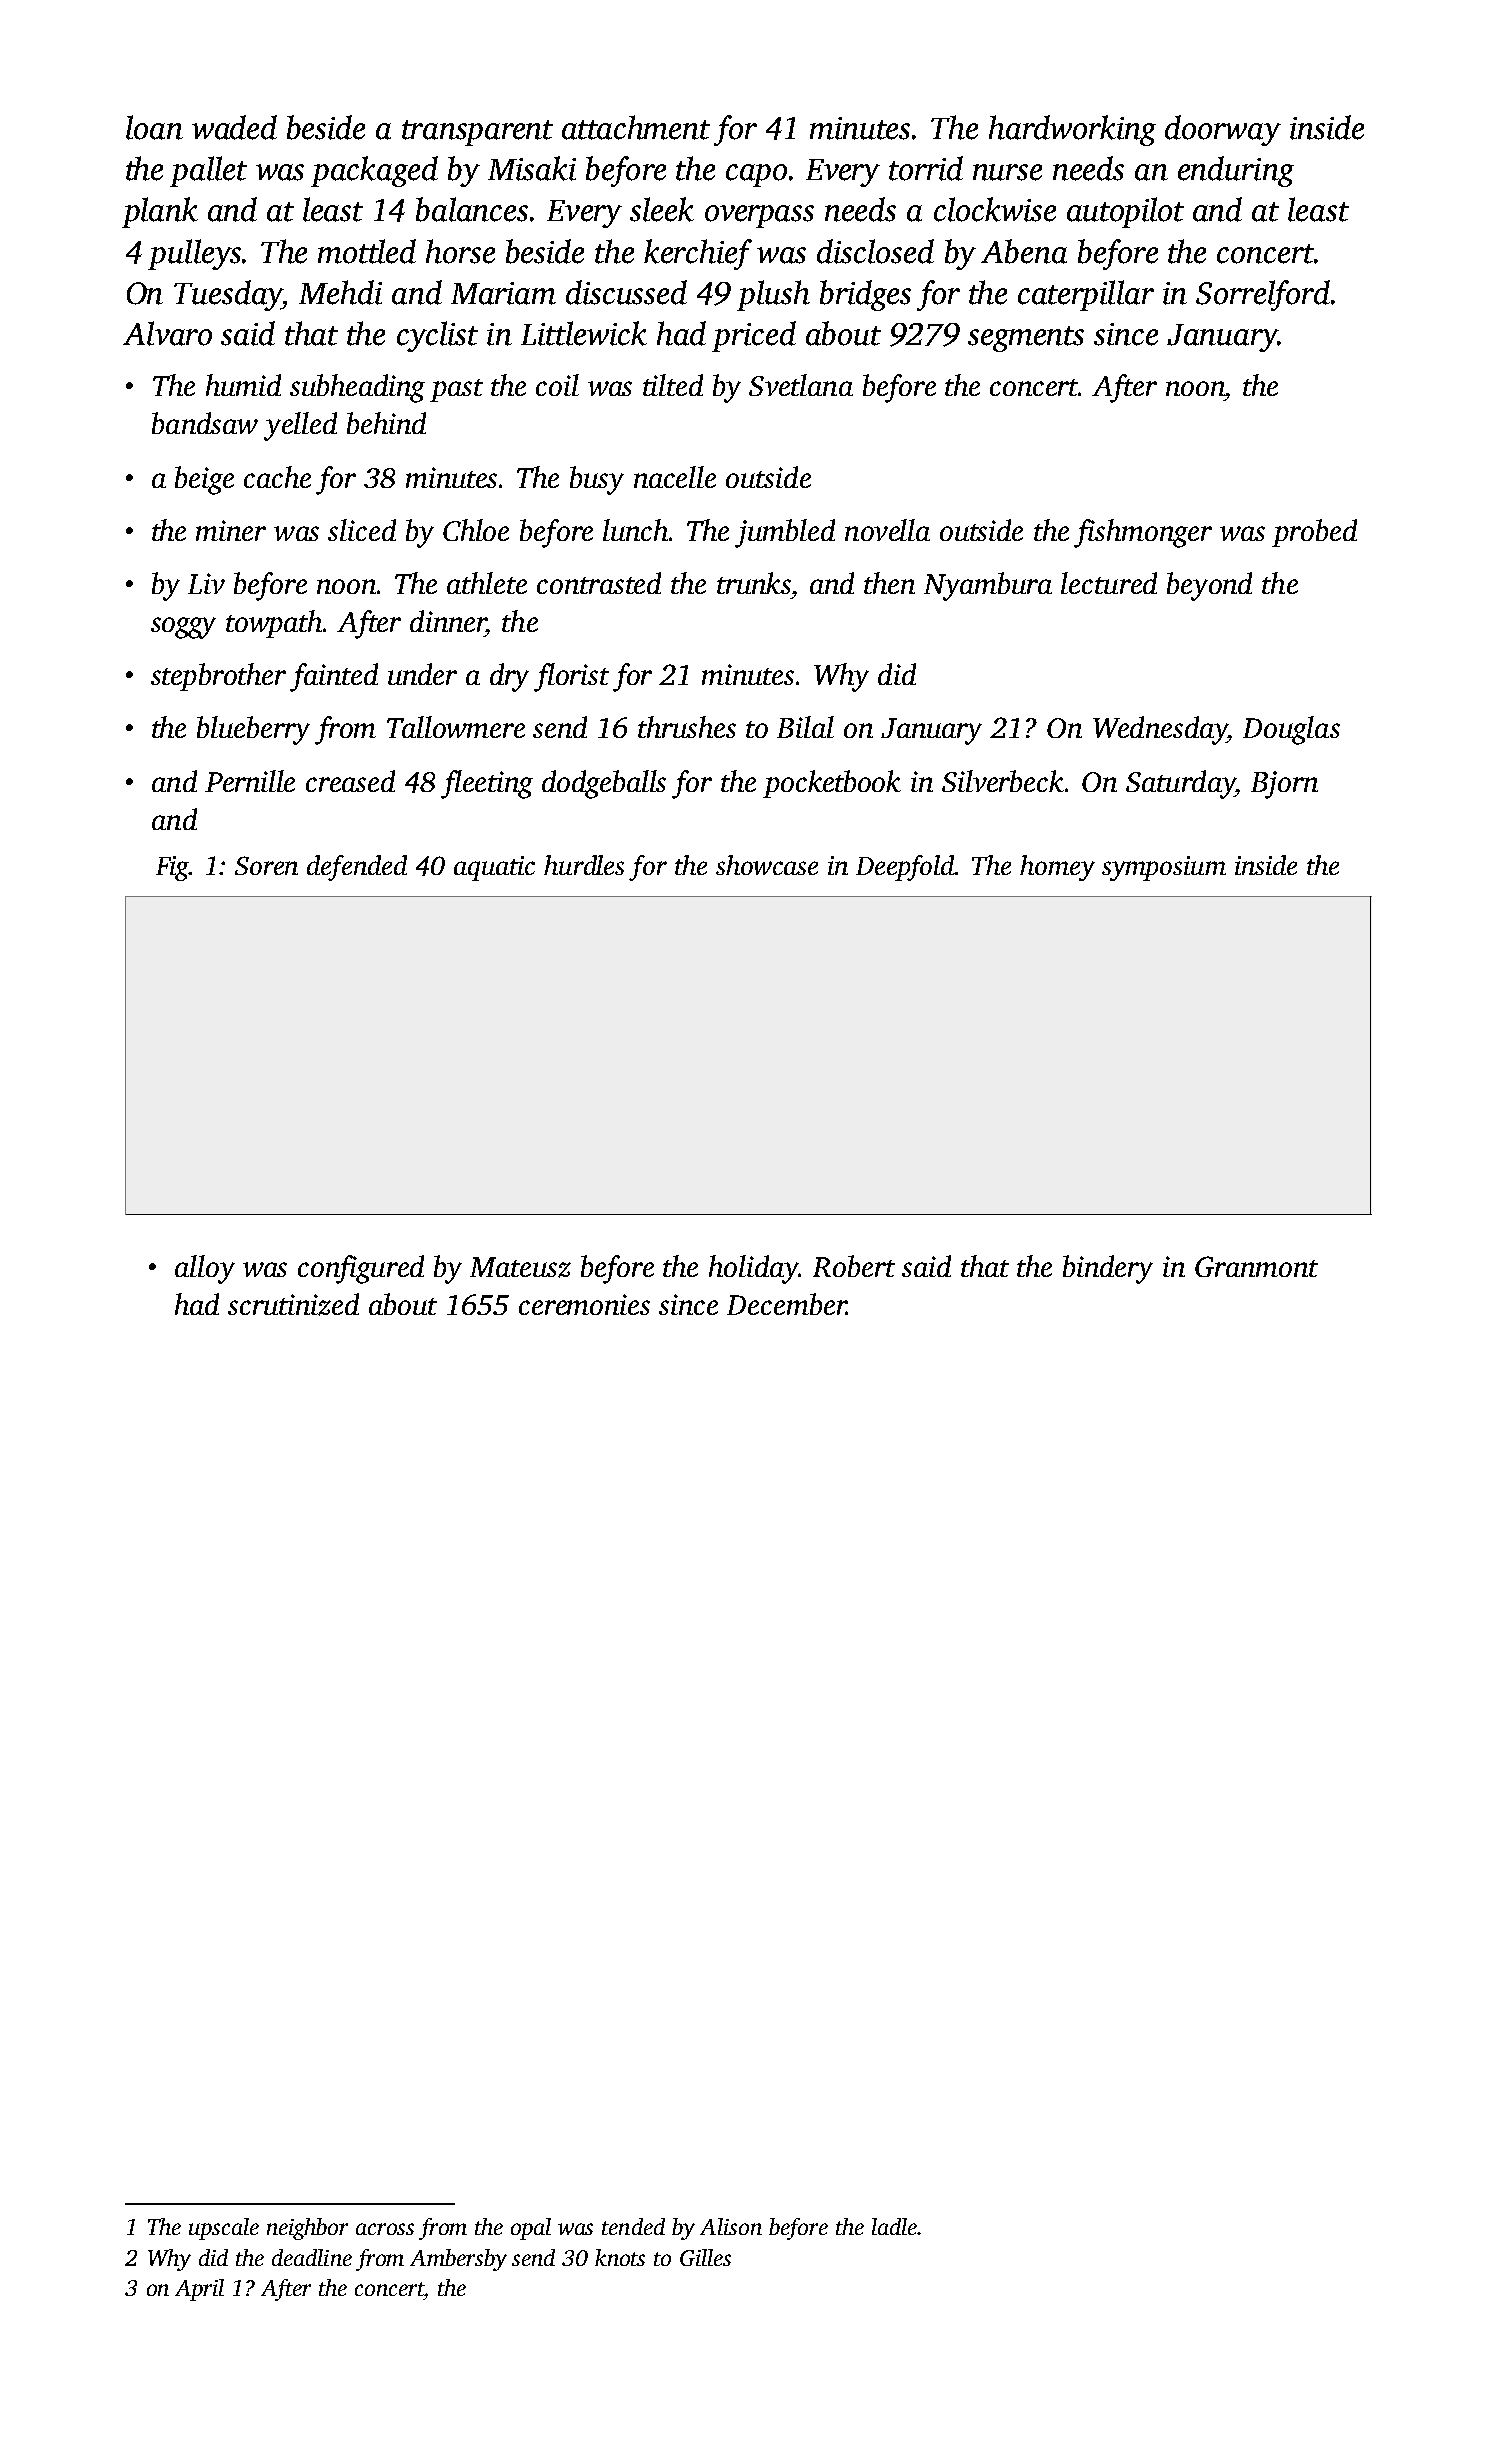 This page has width=1496, height=2464. Describe the element at coordinates (759, 216) in the page. I see `overpass` at that location.
